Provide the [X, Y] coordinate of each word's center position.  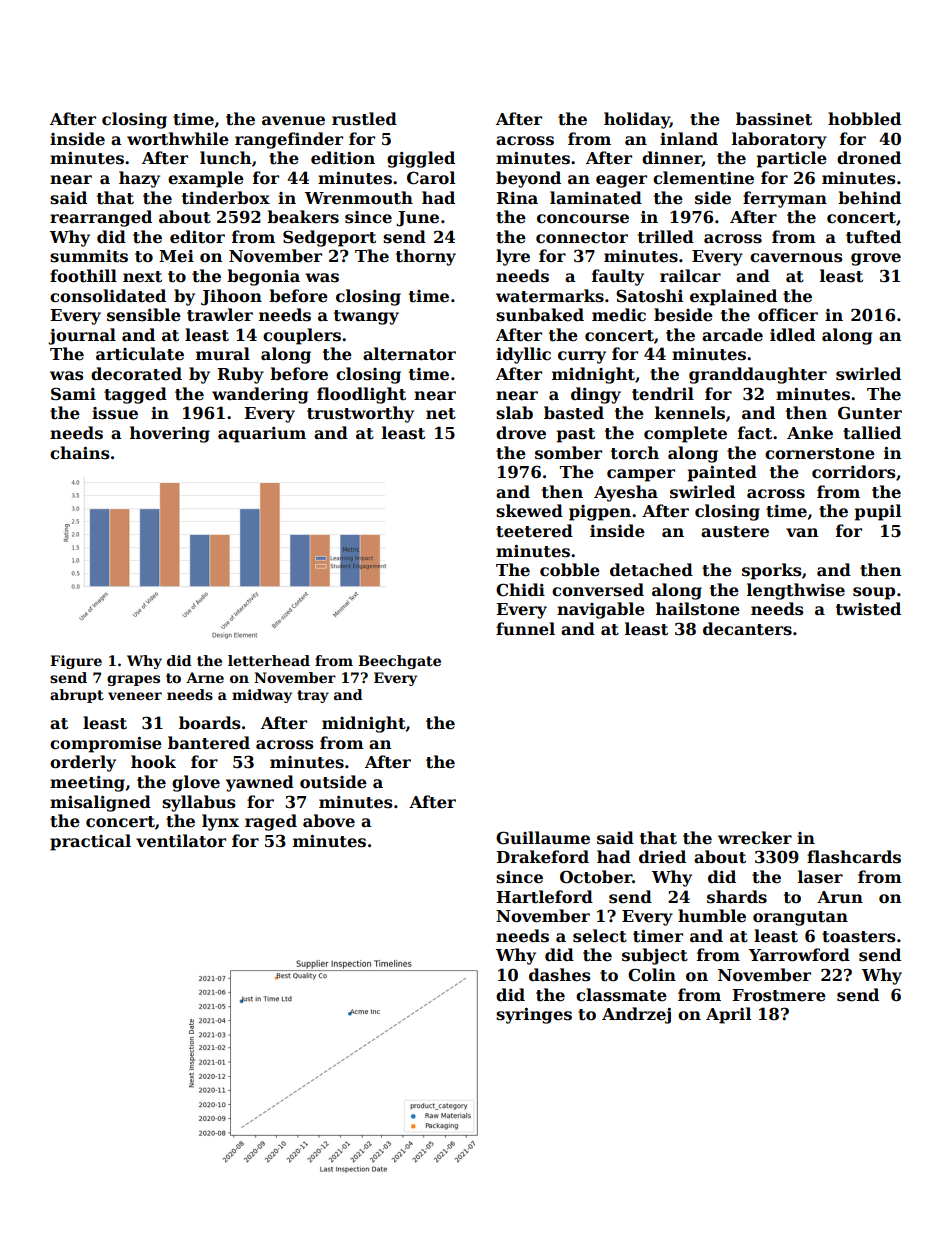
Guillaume [543, 838]
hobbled [864, 119]
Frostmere [779, 995]
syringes [534, 1016]
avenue [293, 121]
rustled [364, 119]
